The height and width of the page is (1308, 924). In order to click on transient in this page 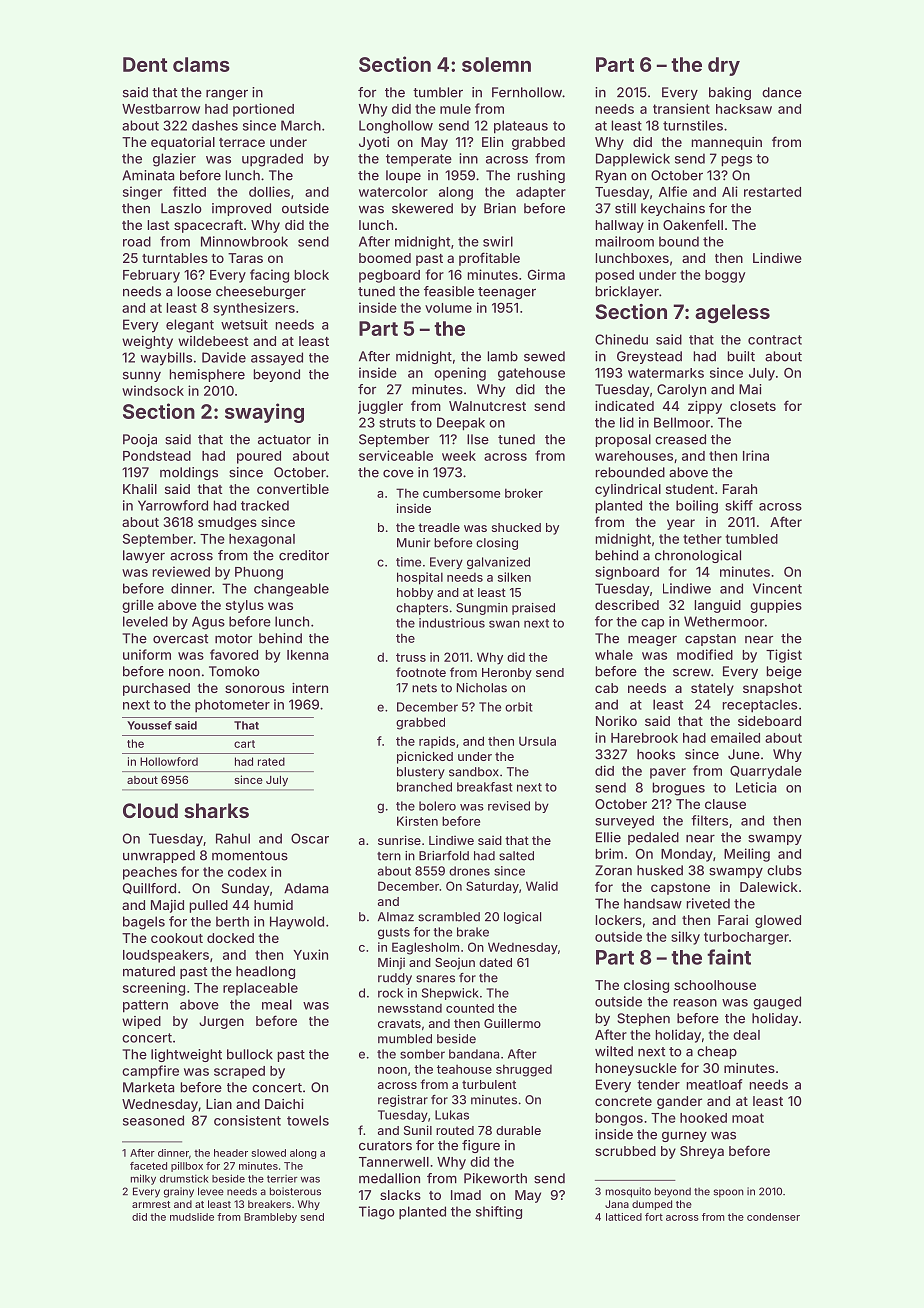, I will do `click(681, 108)`.
